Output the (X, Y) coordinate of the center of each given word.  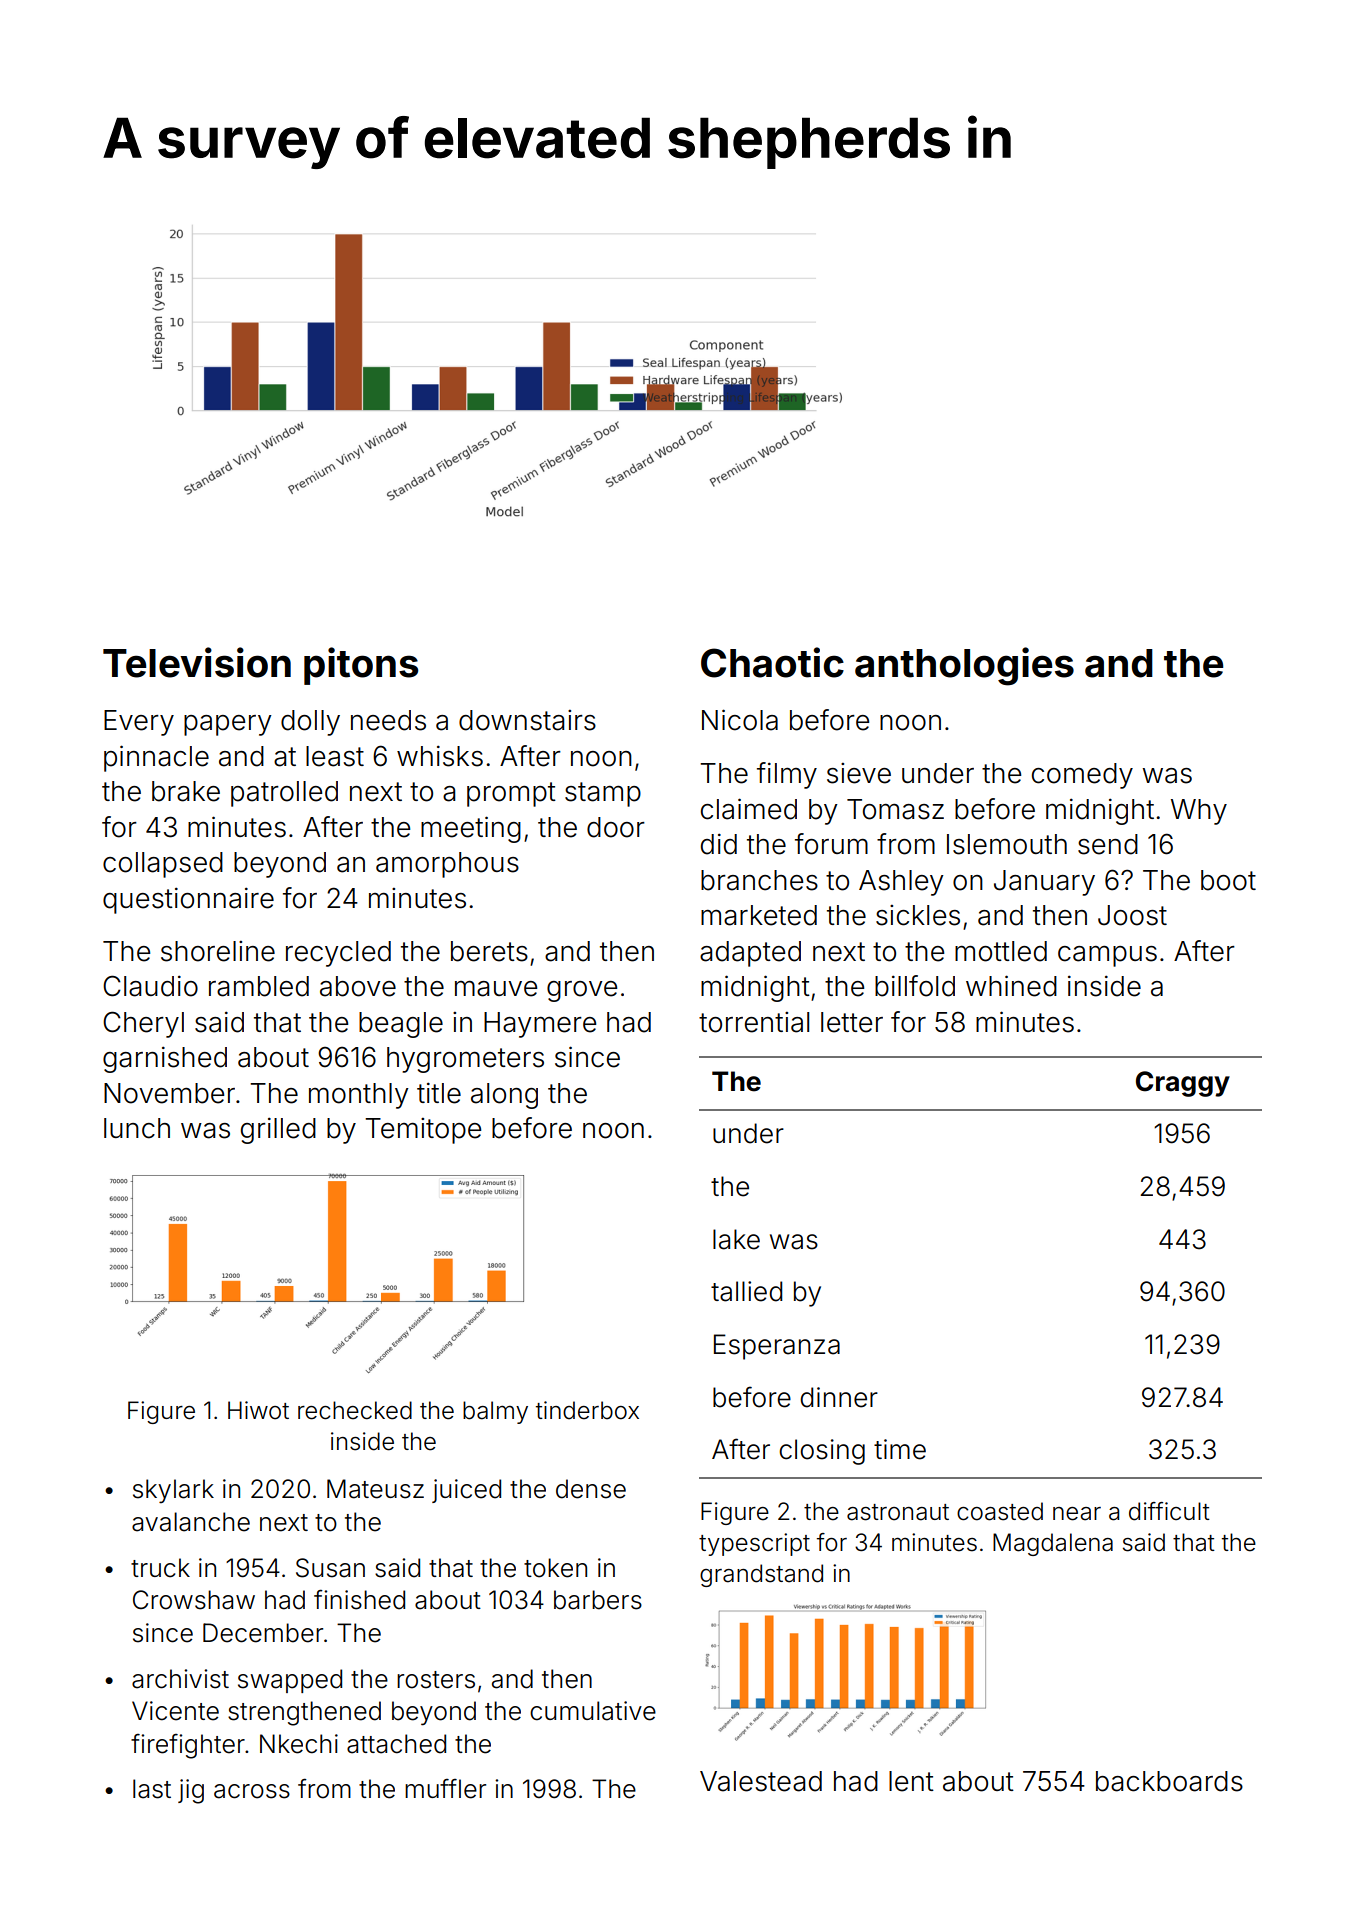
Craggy (1183, 1084)
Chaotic (772, 662)
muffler (445, 1789)
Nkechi (299, 1744)
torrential (754, 1022)
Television (197, 662)
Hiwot (258, 1410)
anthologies (964, 666)
